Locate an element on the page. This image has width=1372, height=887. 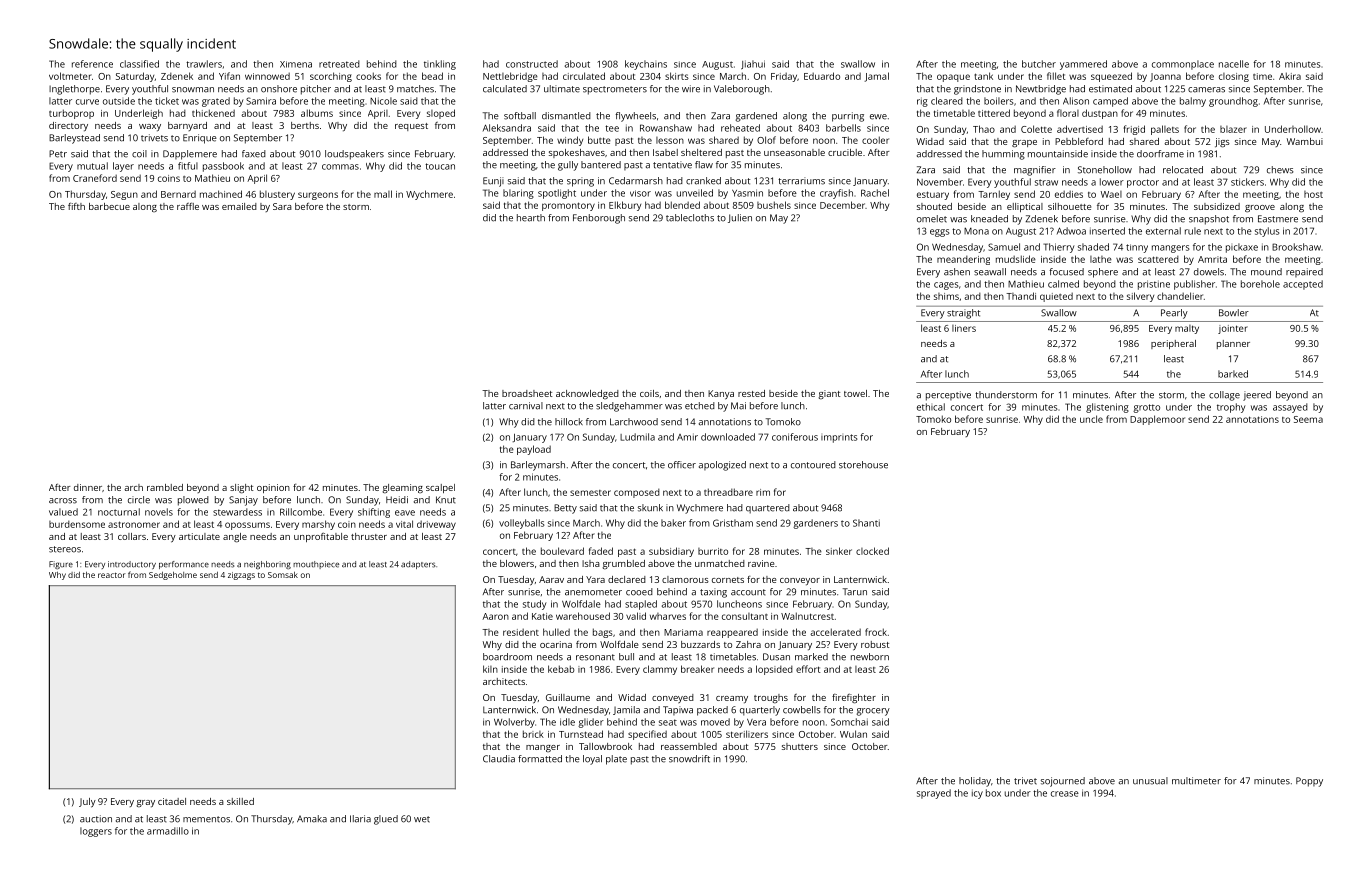
spectrometers is located at coordinates (615, 90).
